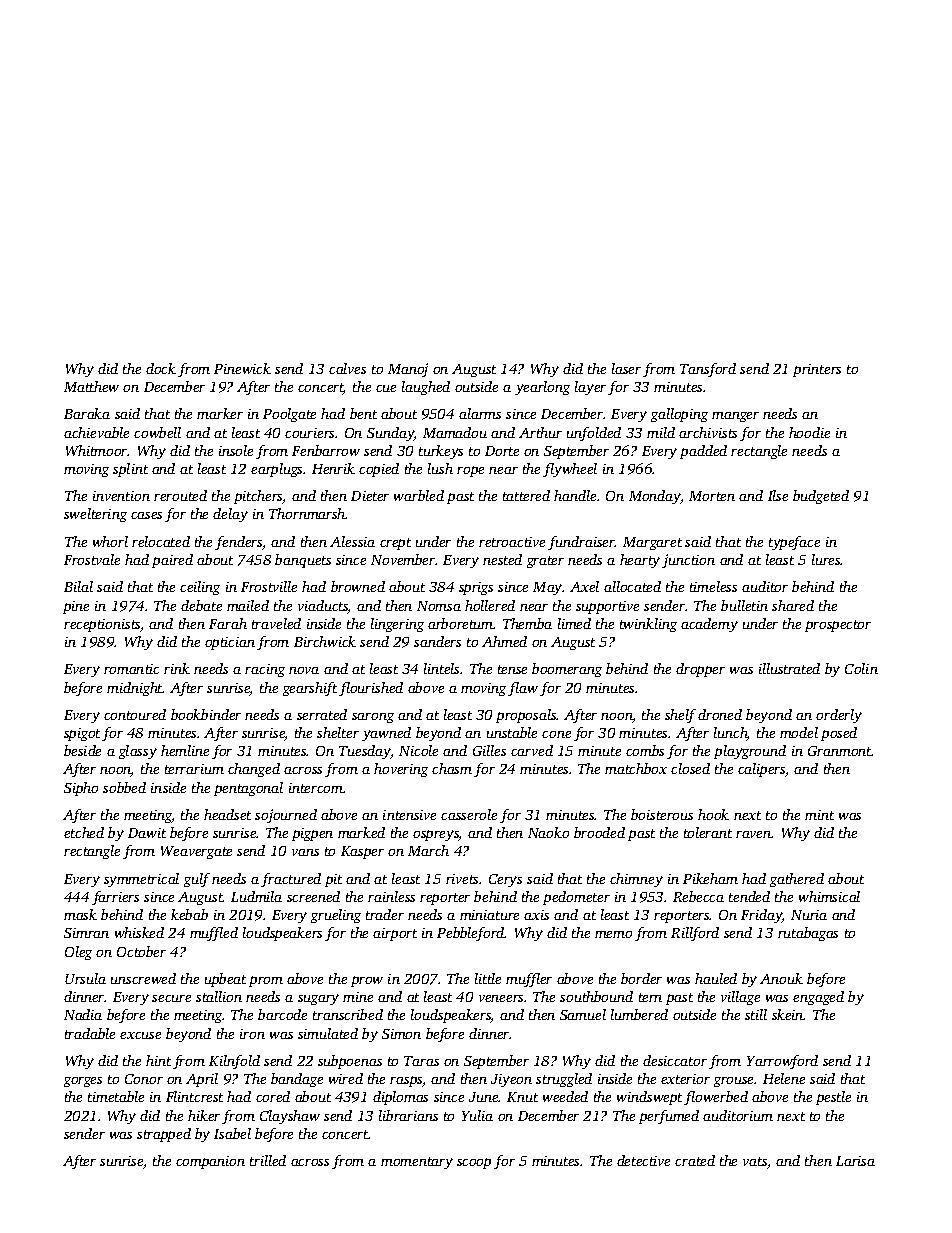 The image size is (952, 1233). Describe the element at coordinates (135, 689) in the image. I see `midnight` at that location.
